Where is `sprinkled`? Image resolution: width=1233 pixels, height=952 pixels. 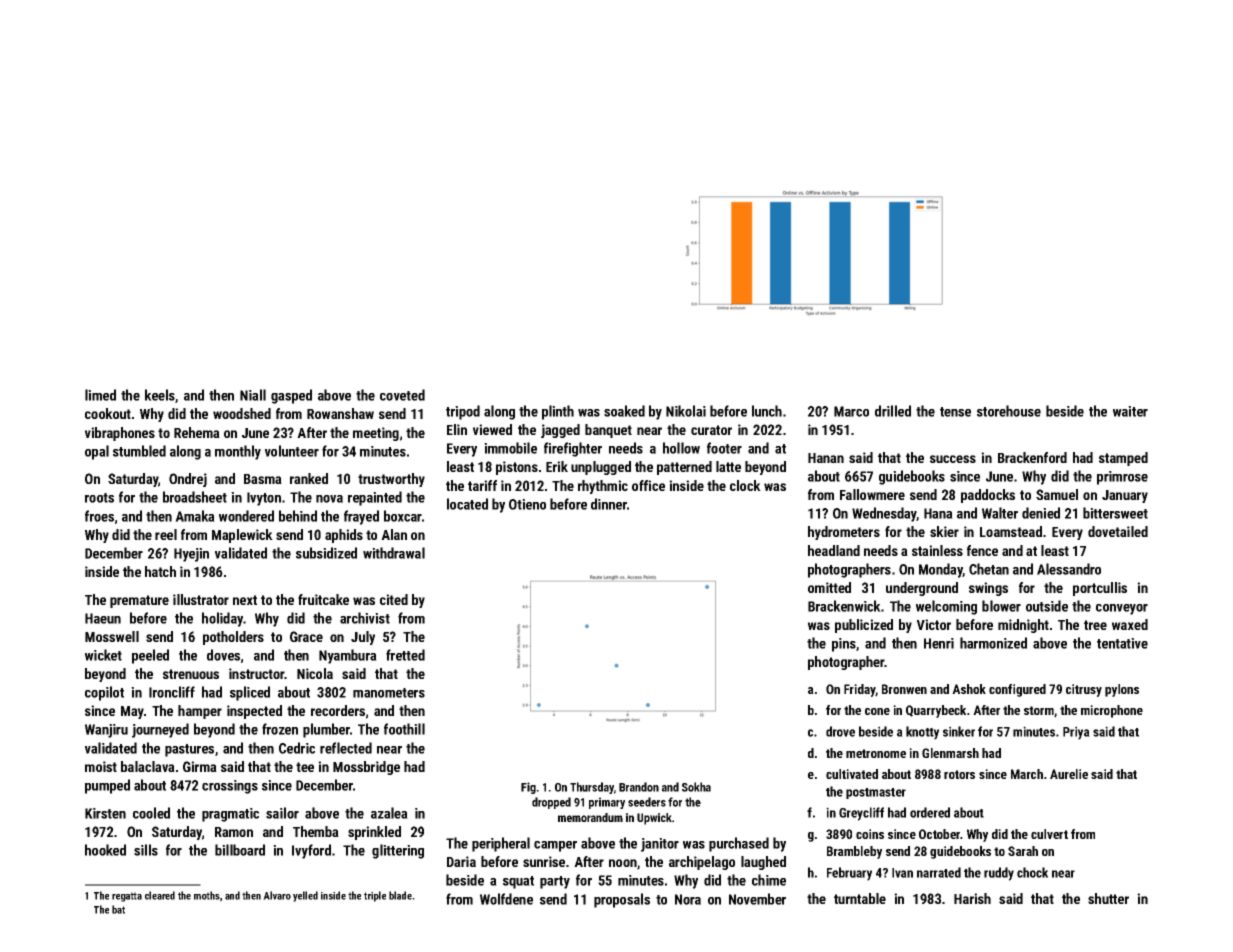 sprinkled is located at coordinates (374, 833).
